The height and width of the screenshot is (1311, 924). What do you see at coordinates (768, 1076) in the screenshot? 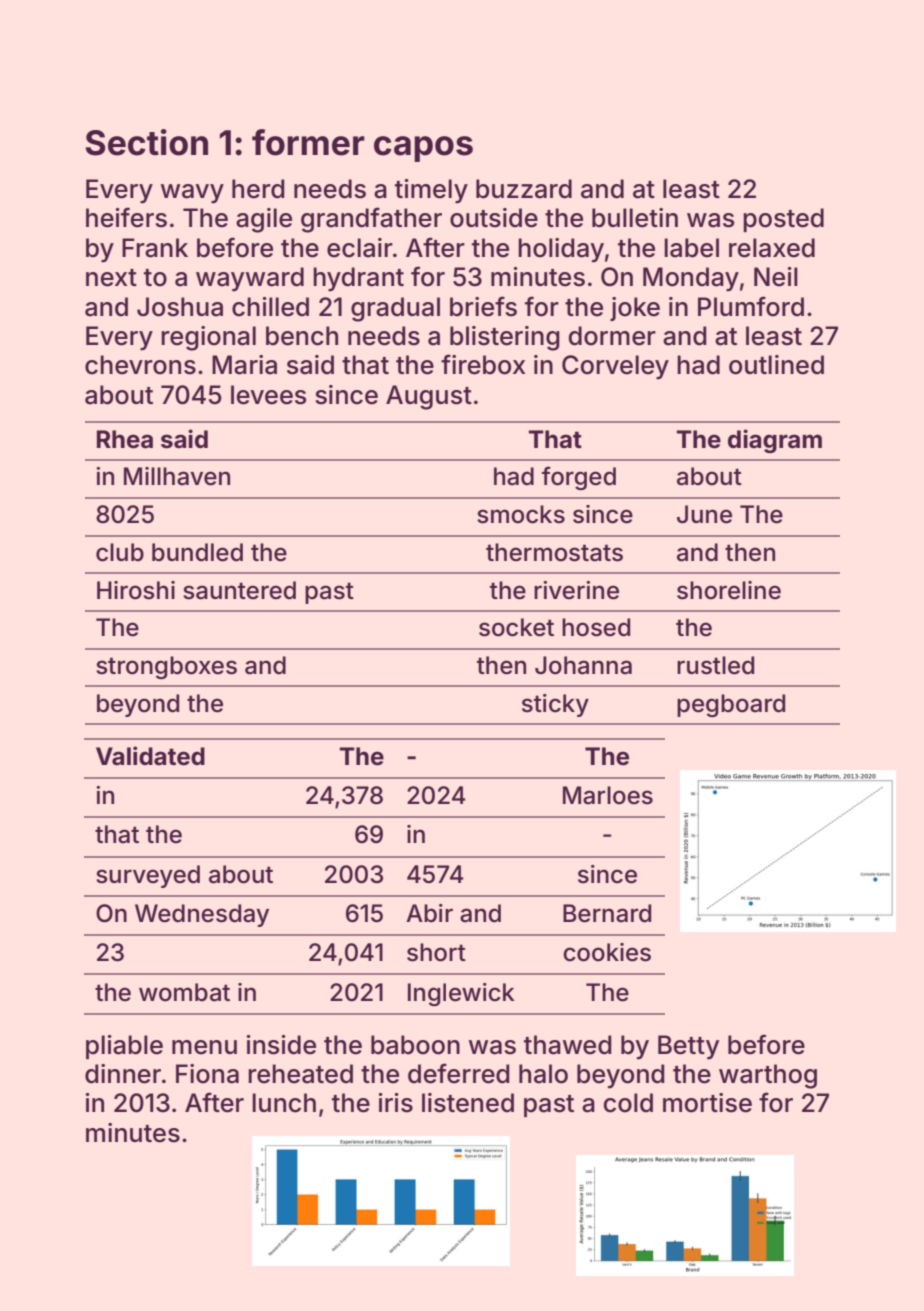
I see `warthog` at bounding box center [768, 1076].
